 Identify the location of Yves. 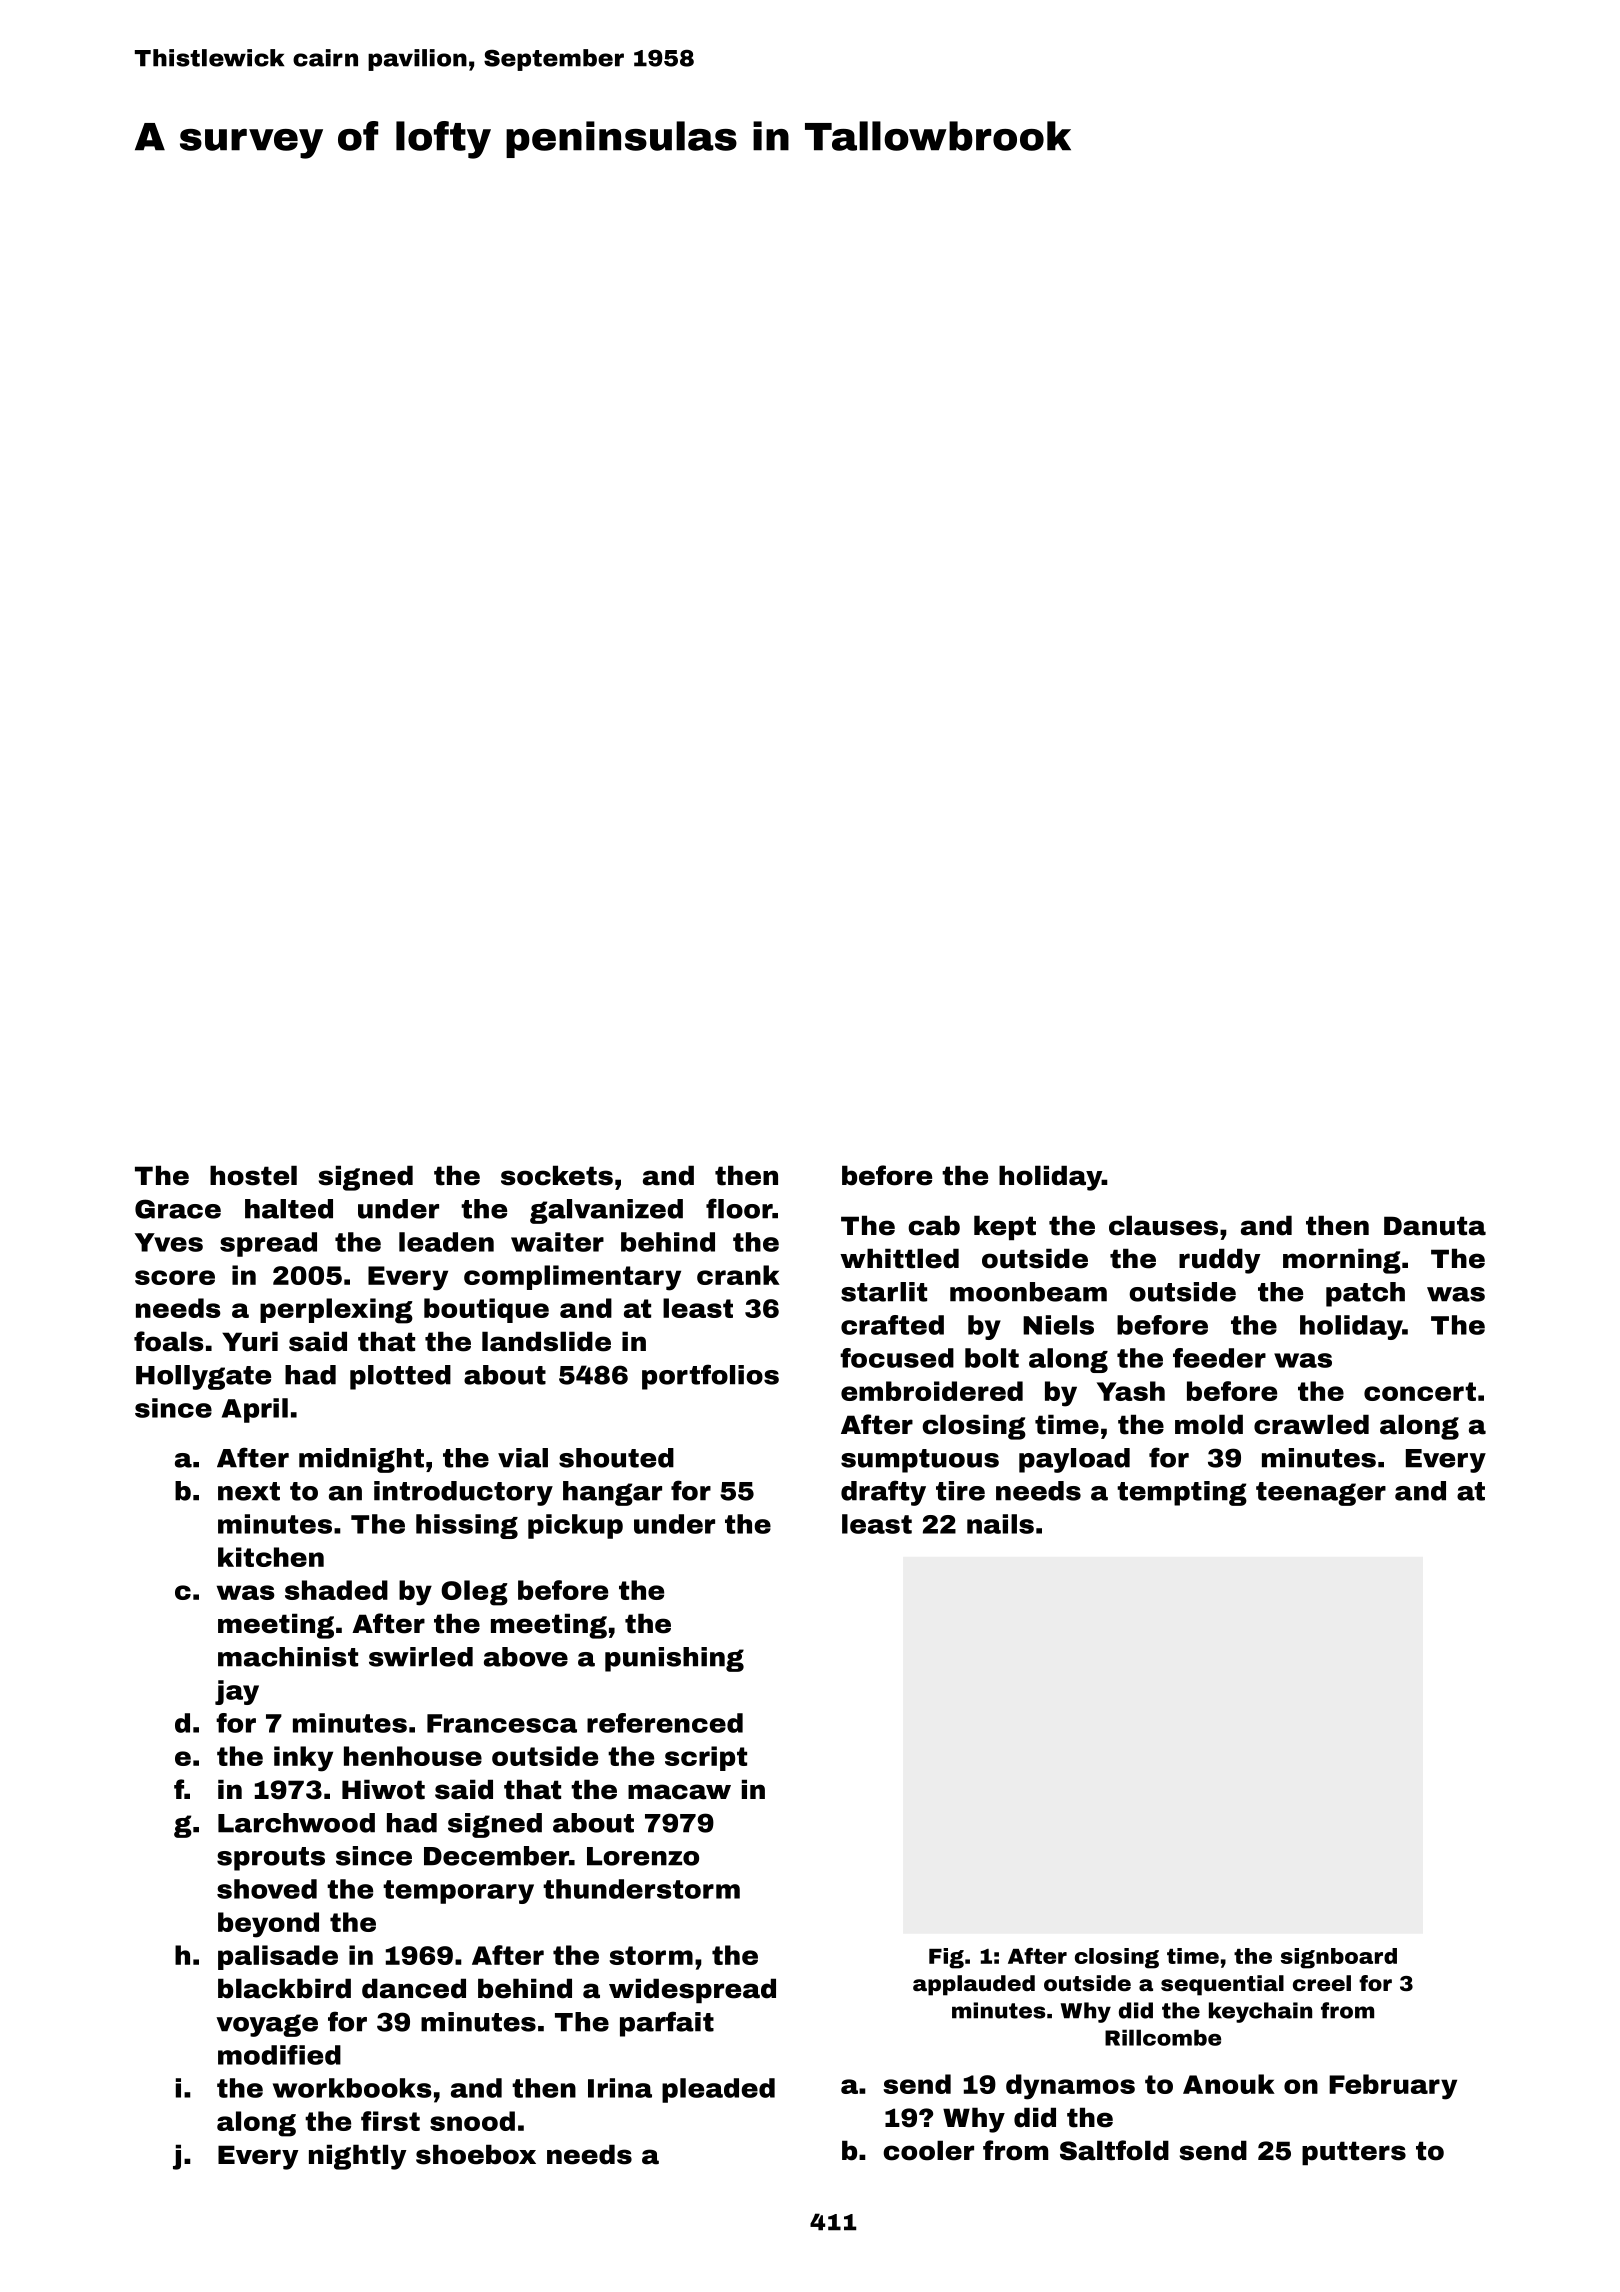
(169, 1242).
